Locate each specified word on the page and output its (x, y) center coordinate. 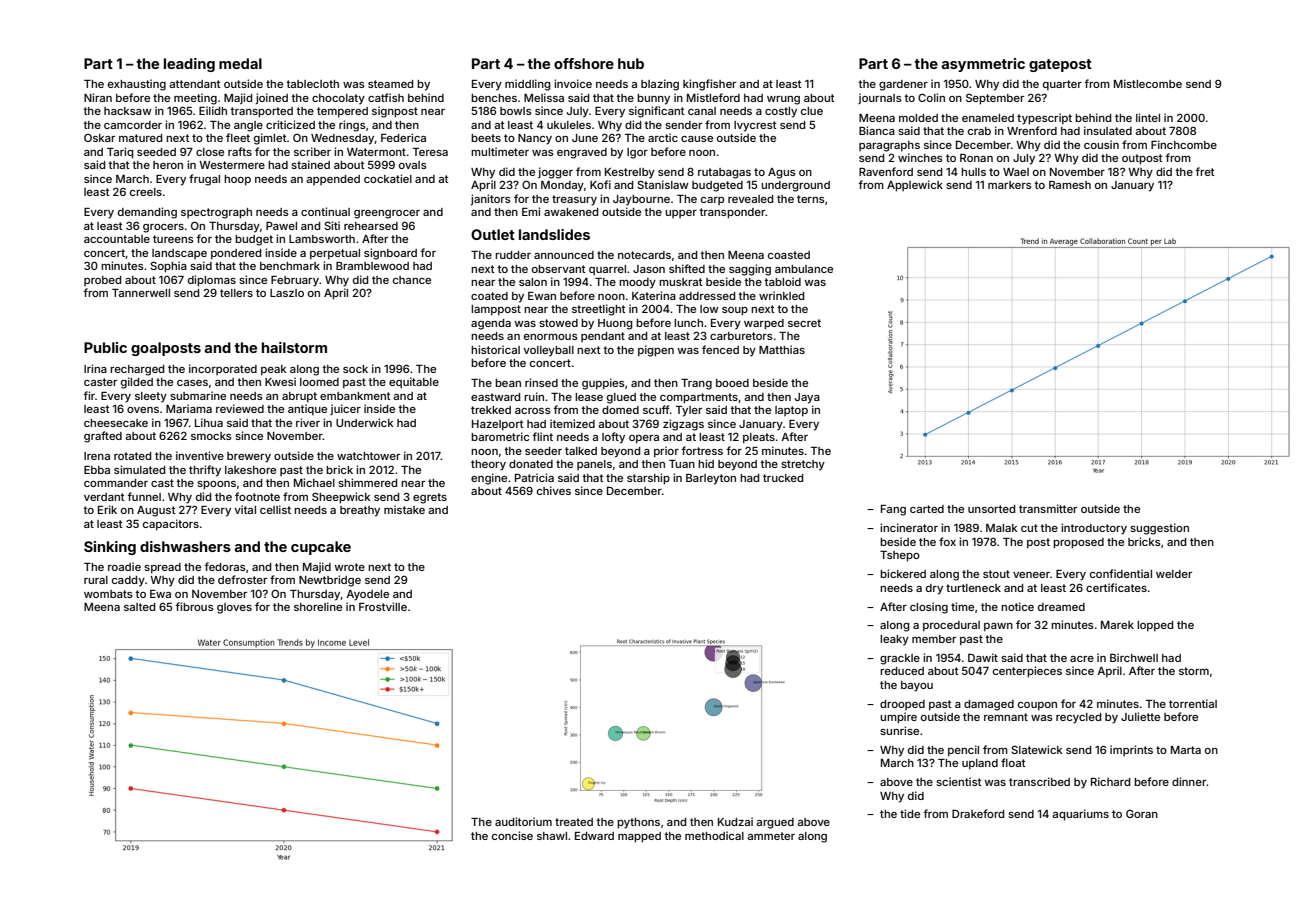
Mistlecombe (1148, 83)
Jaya (807, 398)
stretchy (803, 465)
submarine (198, 395)
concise (512, 835)
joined (272, 98)
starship (648, 479)
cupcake (321, 548)
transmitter (1048, 508)
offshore (584, 63)
